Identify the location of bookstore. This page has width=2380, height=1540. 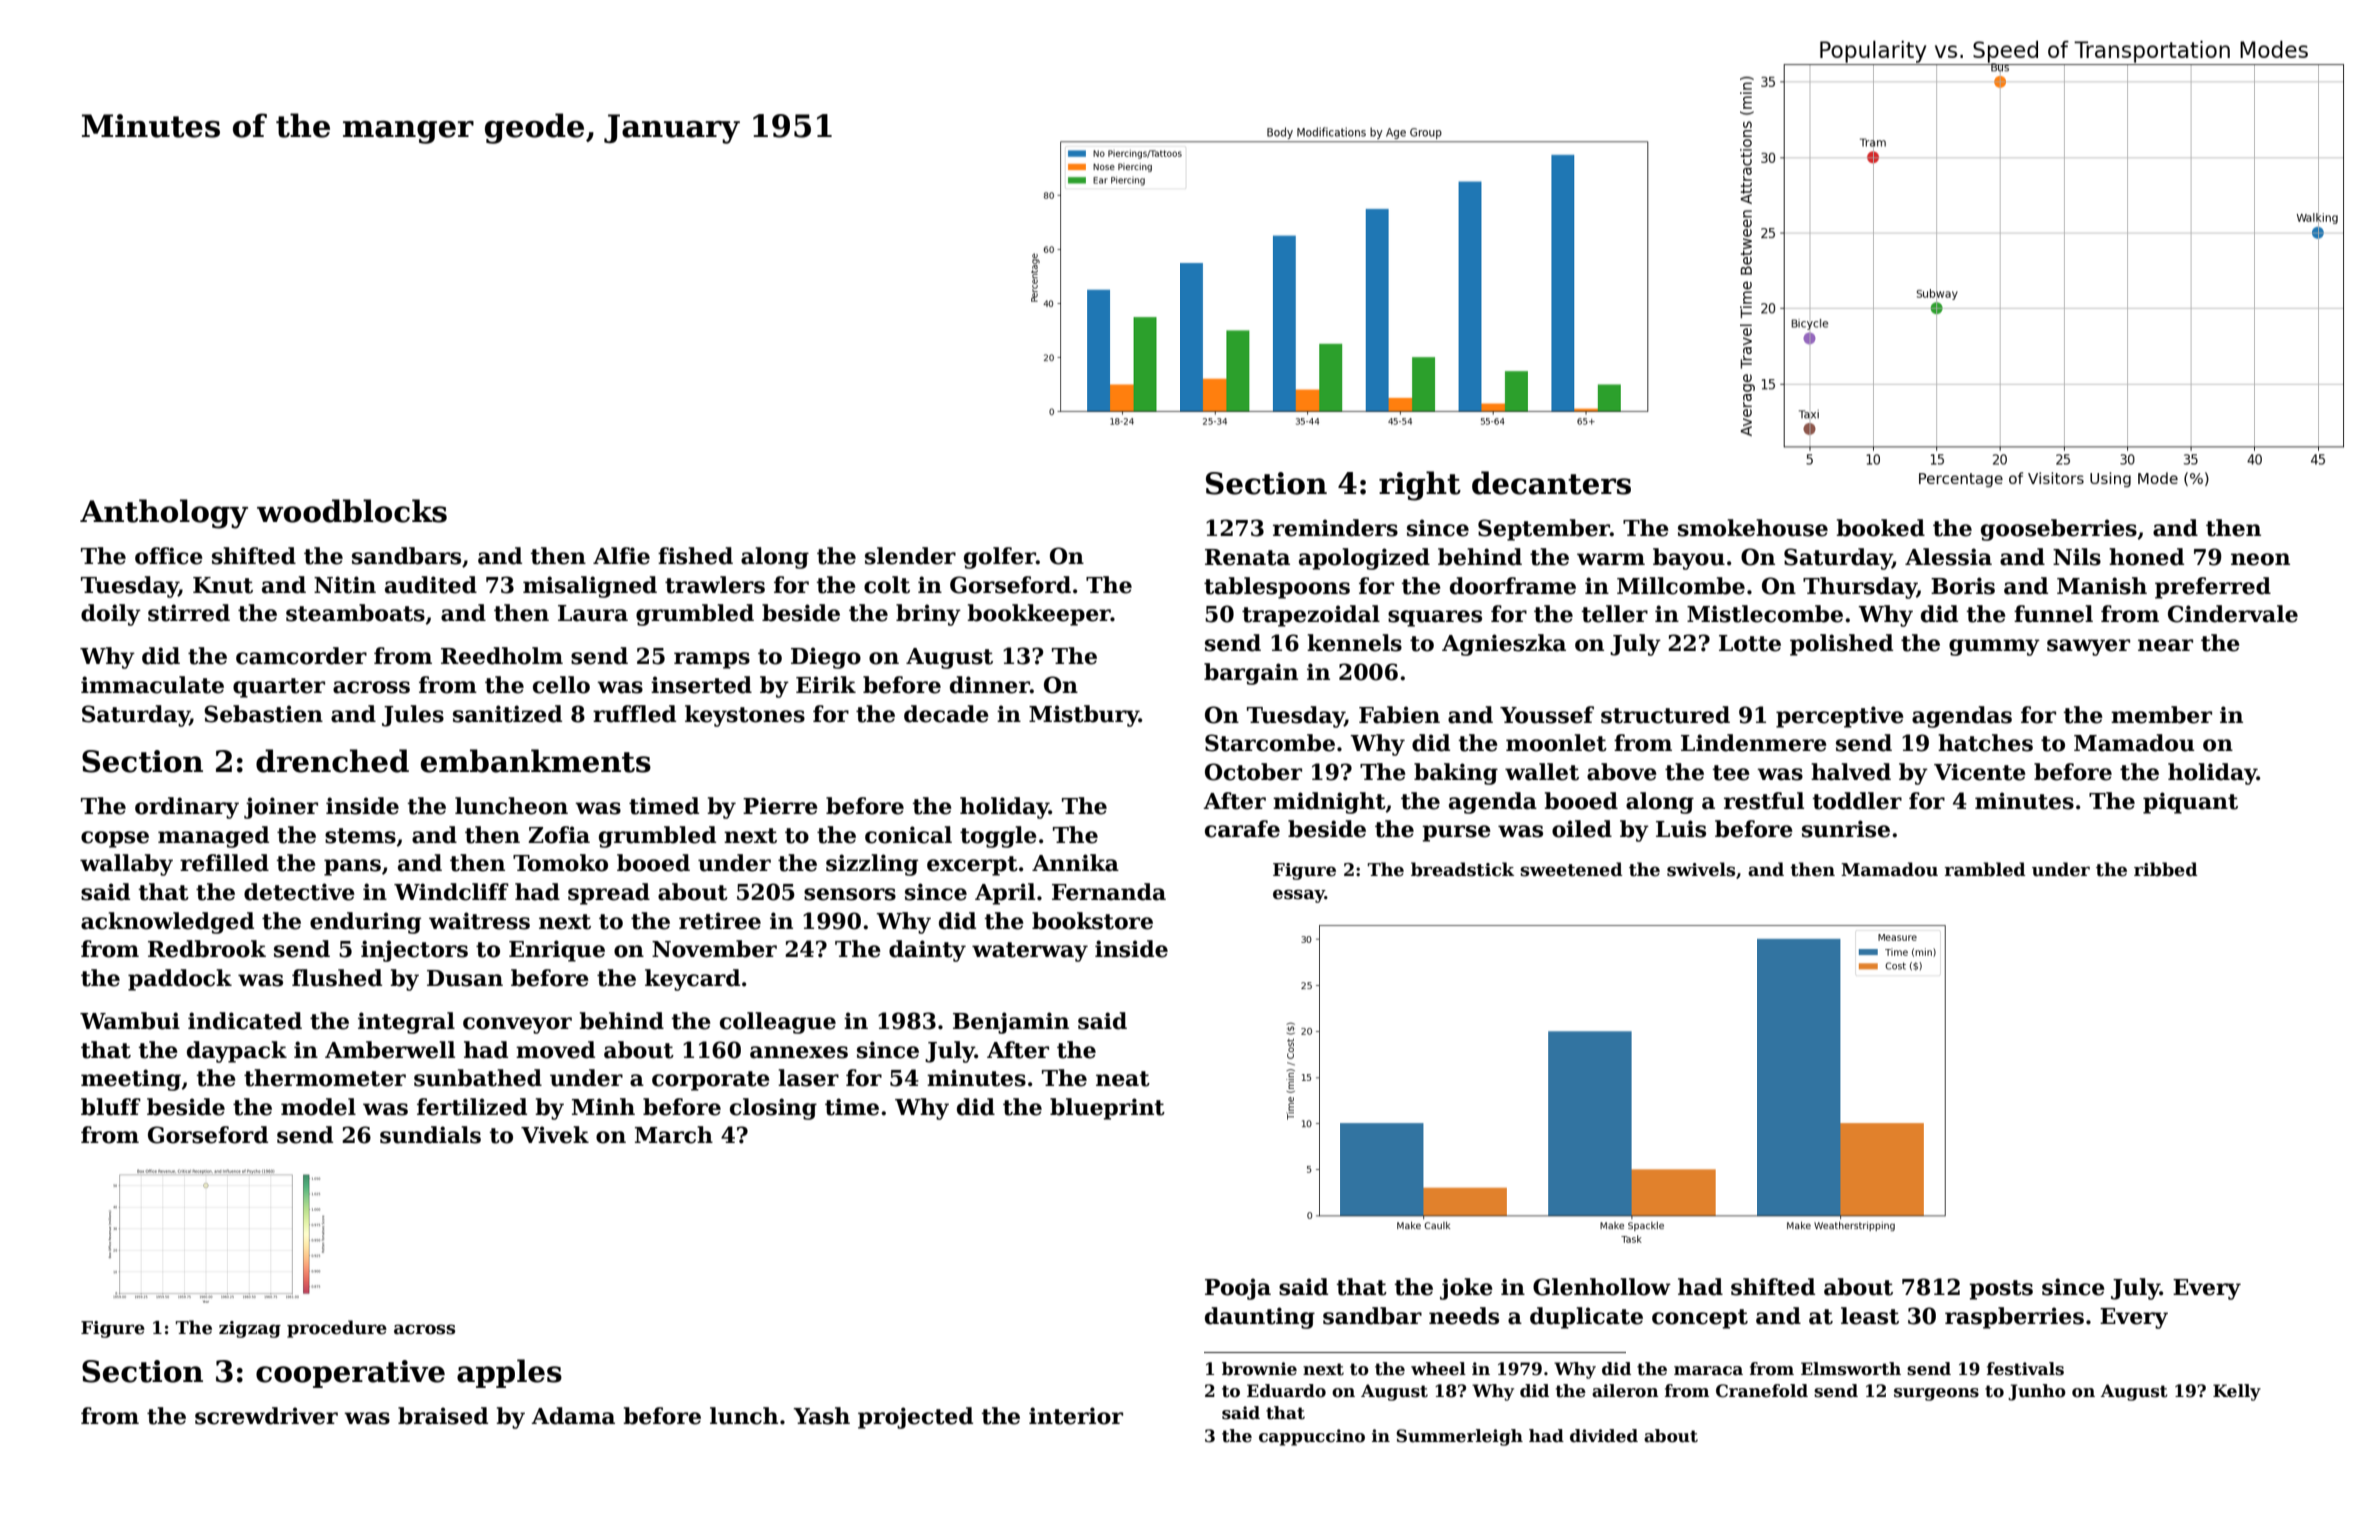
(1092, 921).
